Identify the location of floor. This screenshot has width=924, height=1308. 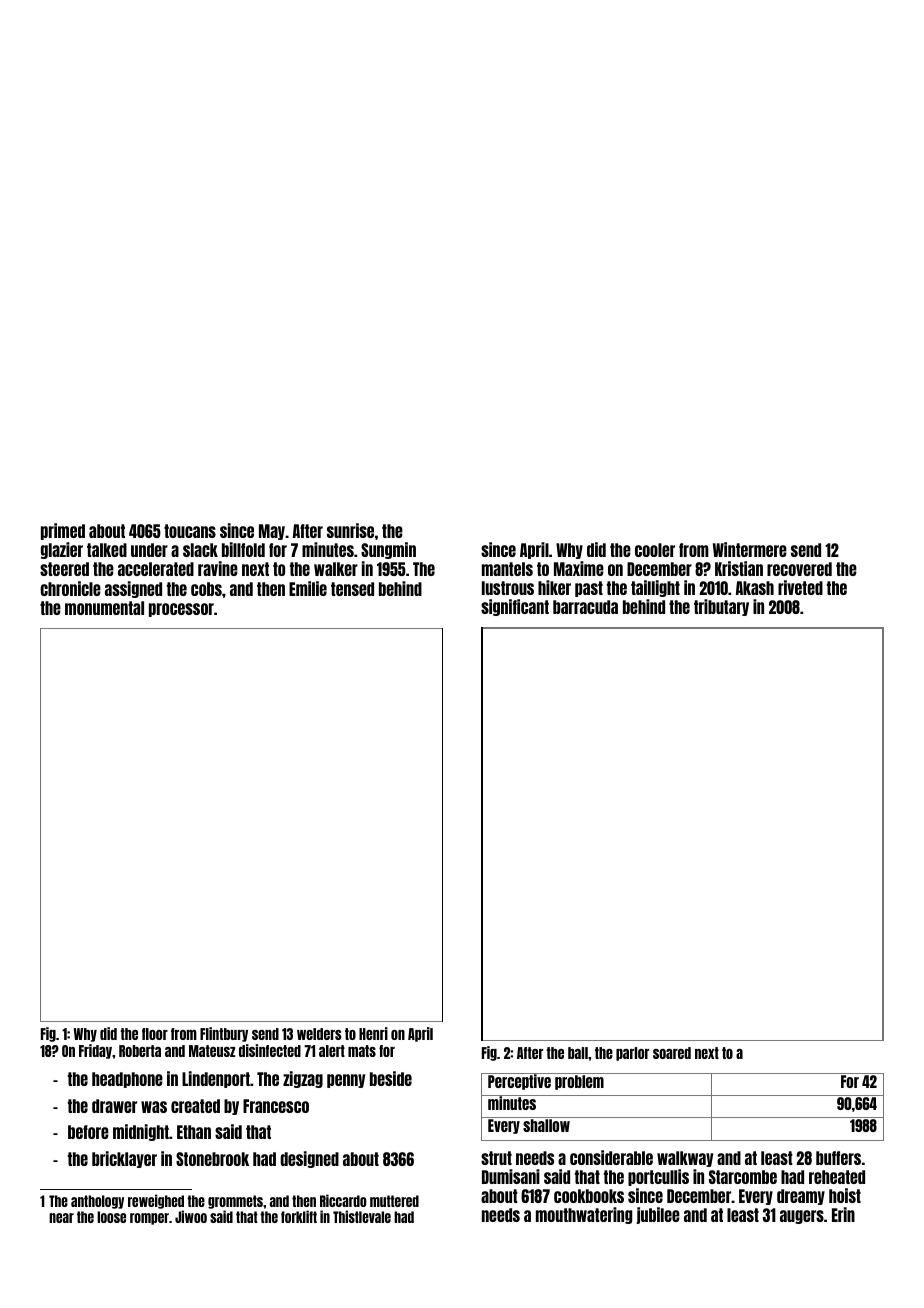
(155, 1034).
